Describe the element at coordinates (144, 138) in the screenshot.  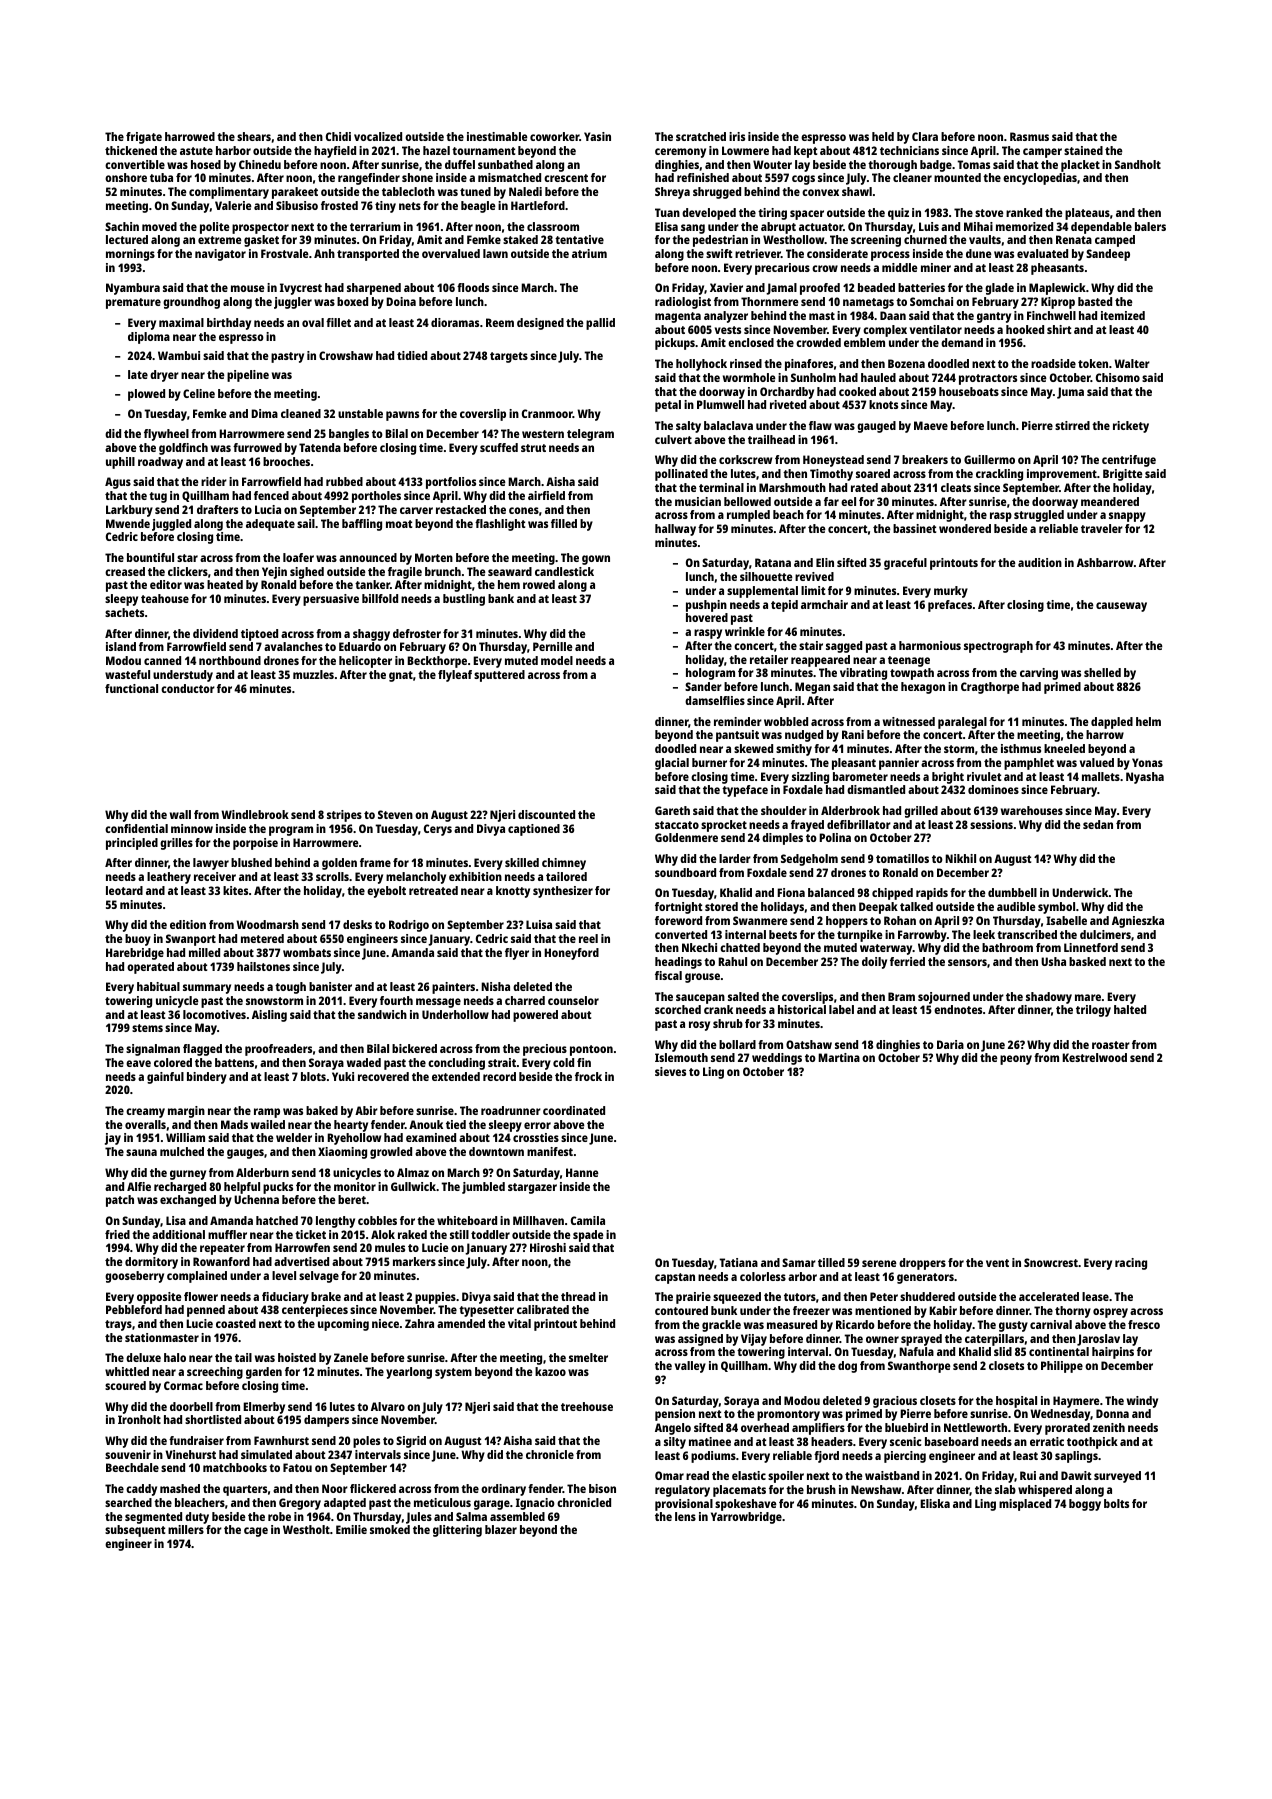
I see `frigate` at that location.
